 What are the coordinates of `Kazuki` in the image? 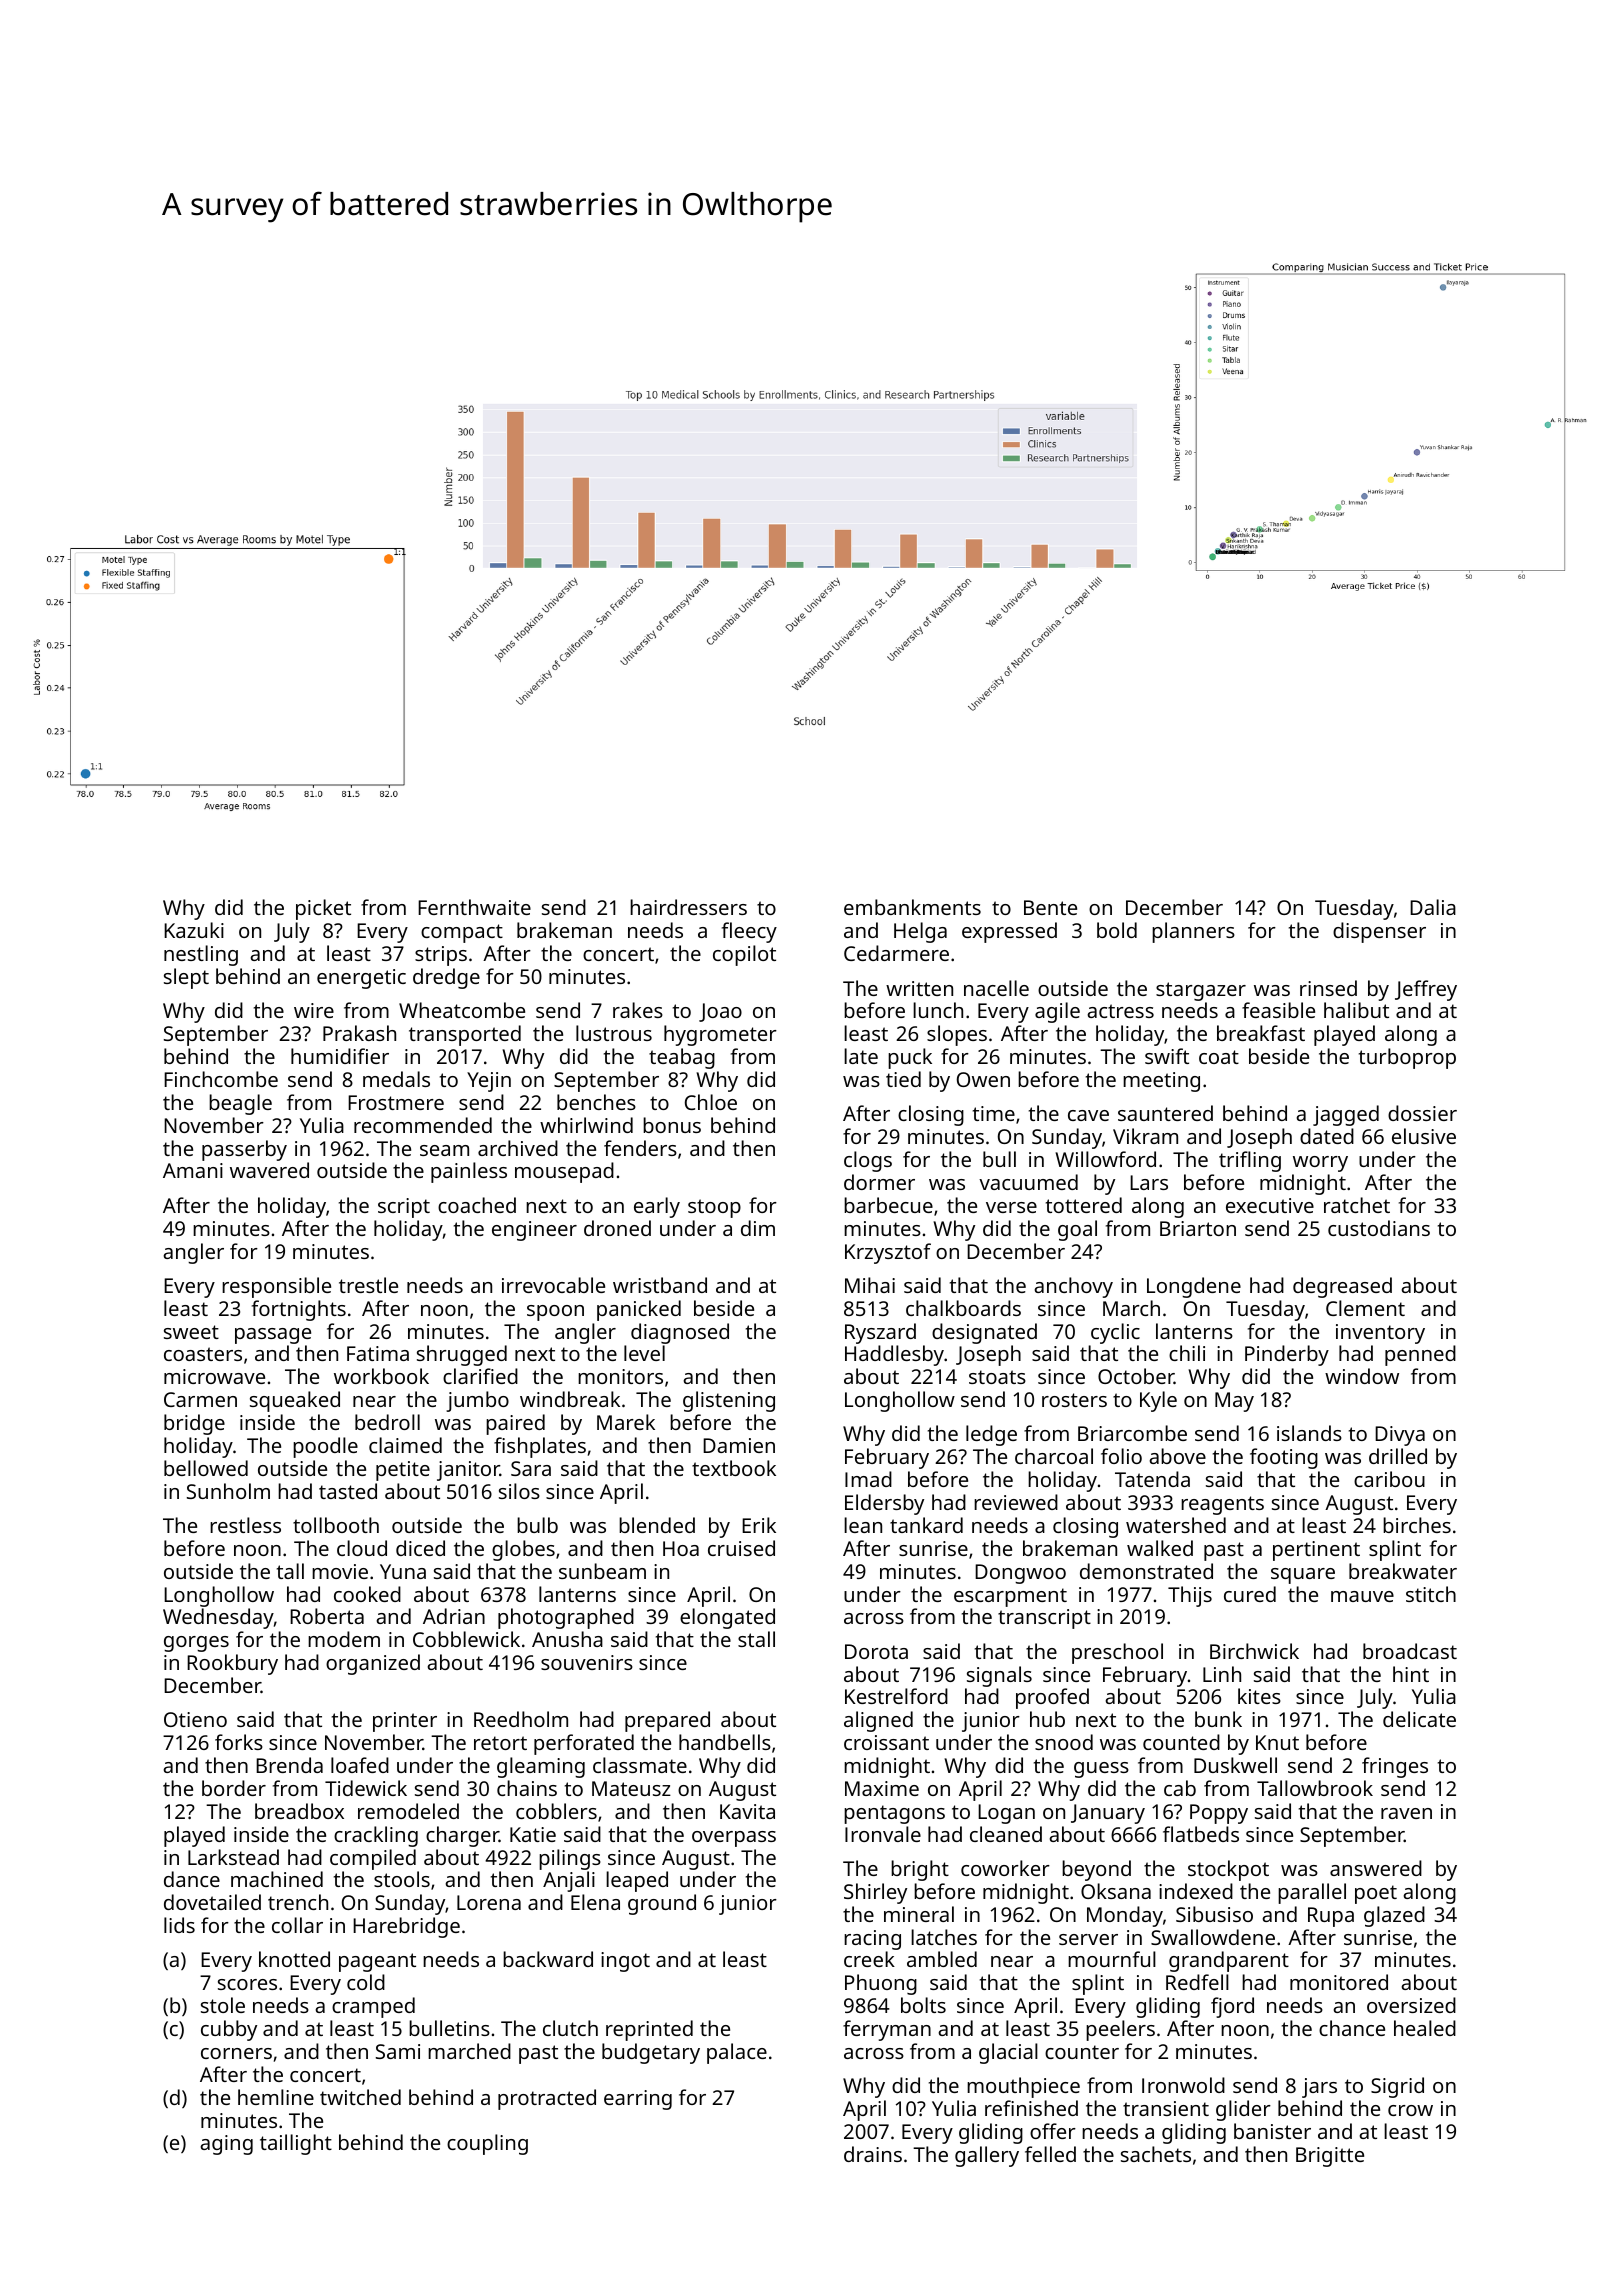 It's located at (194, 930).
